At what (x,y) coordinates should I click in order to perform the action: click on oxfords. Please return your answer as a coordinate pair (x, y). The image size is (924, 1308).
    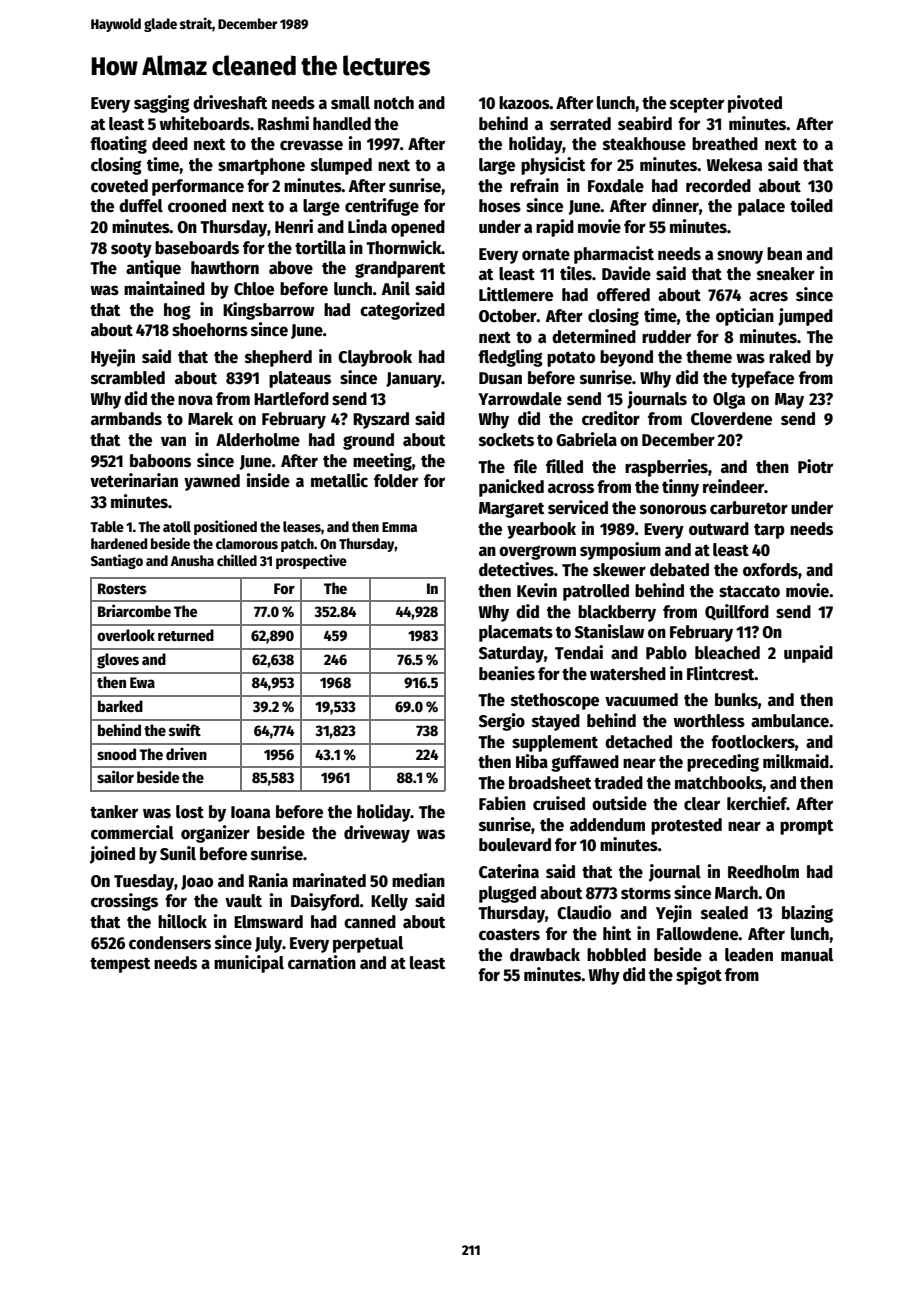
    Looking at the image, I should click on (770, 570).
